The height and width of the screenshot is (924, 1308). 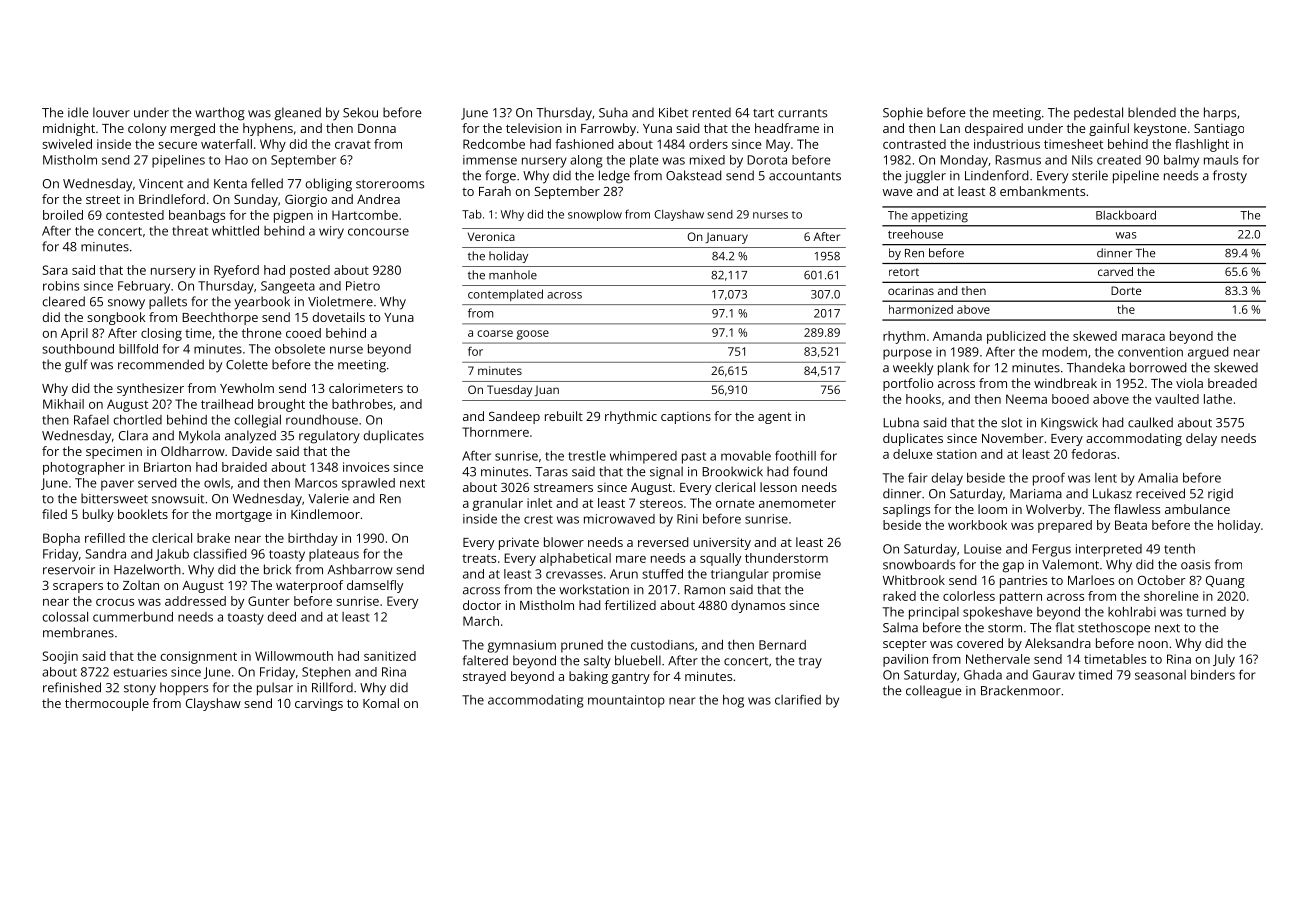 I want to click on swiveled, so click(x=67, y=144).
